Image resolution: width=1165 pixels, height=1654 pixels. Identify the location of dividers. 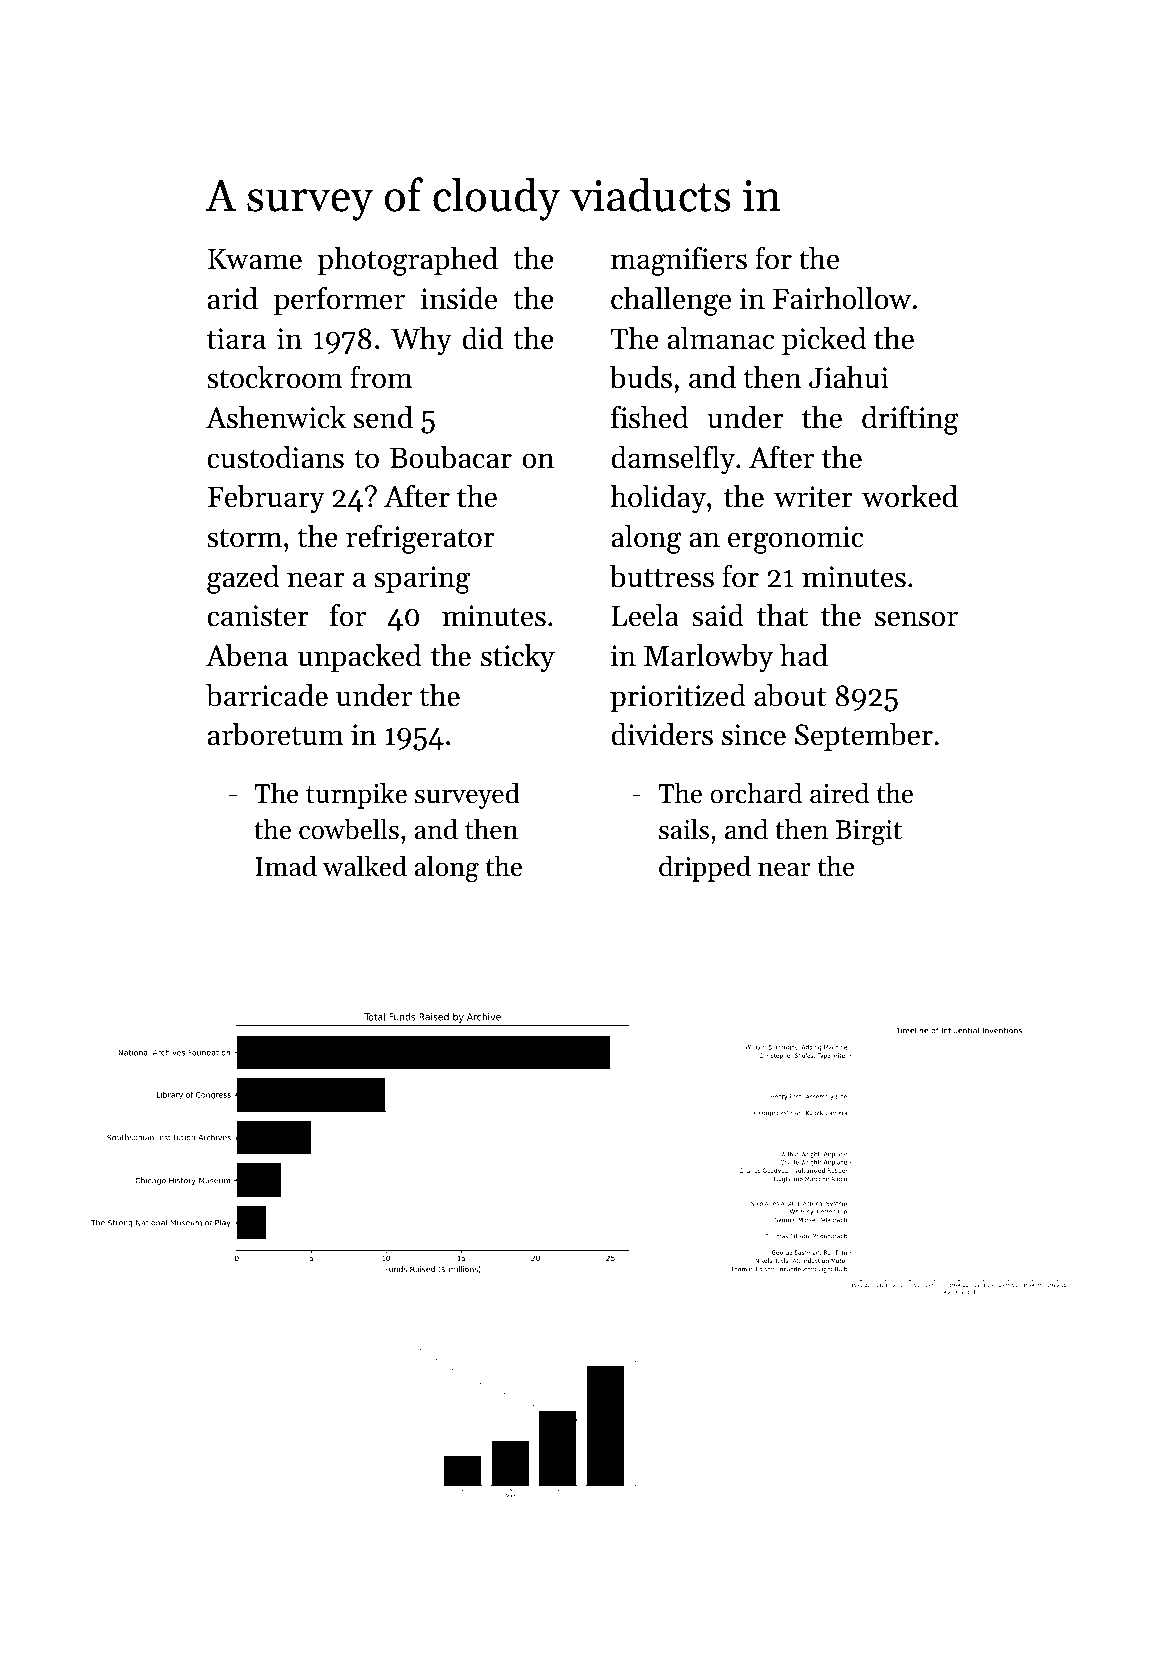
(662, 734).
